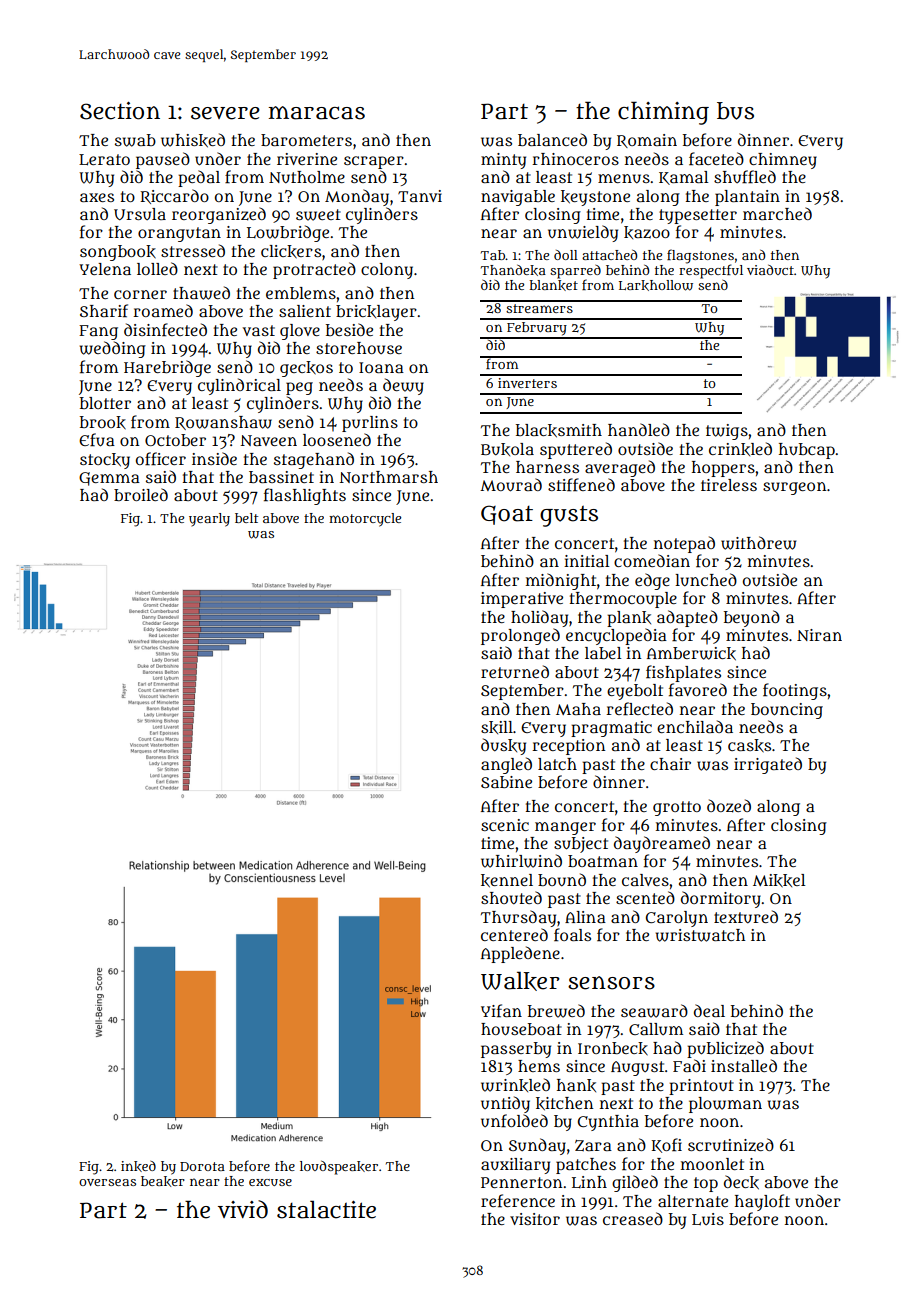  What do you see at coordinates (770, 270) in the screenshot?
I see `viaduct` at bounding box center [770, 270].
